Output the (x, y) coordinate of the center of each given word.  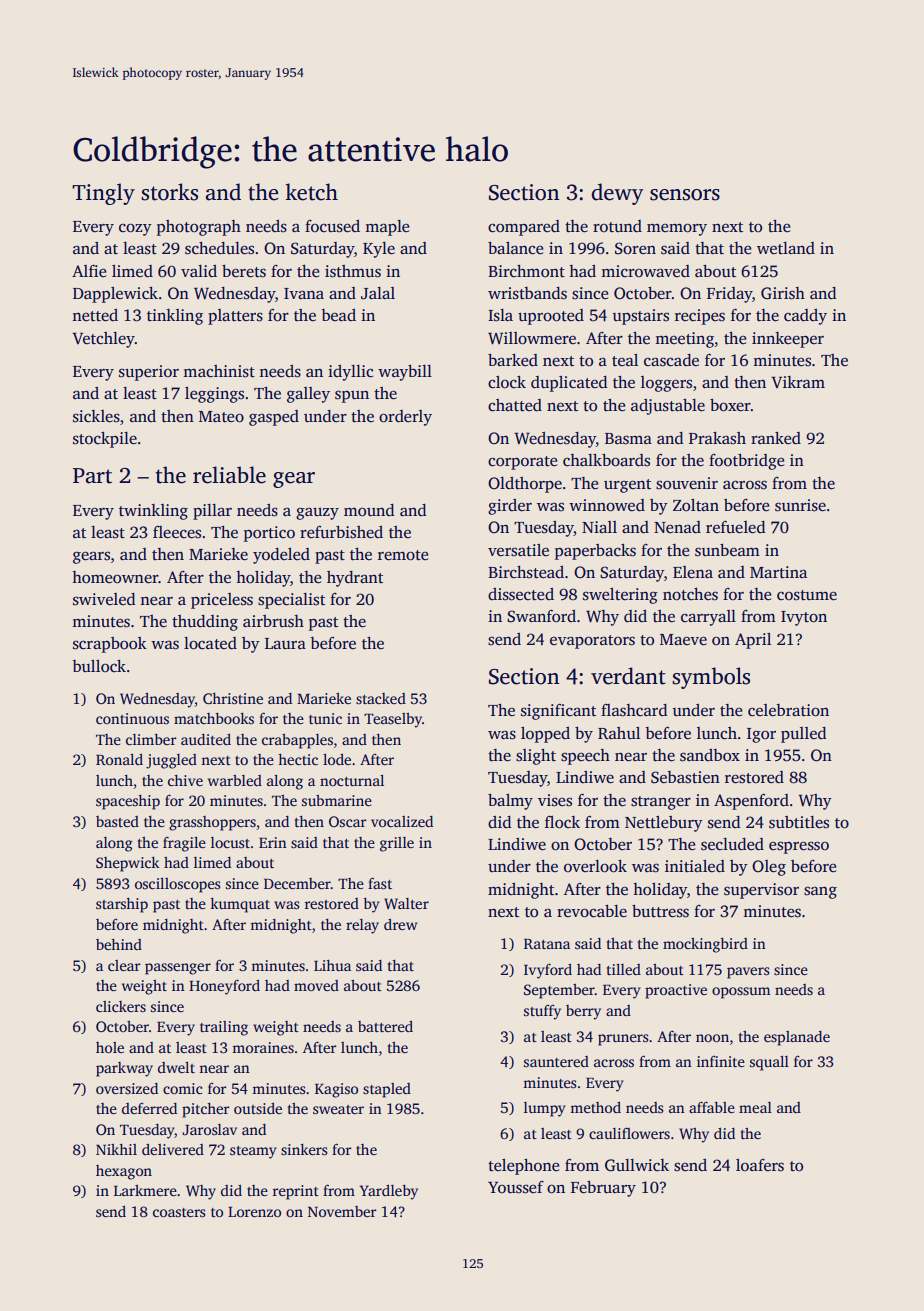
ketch (312, 192)
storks (169, 192)
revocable (592, 911)
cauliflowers (629, 1133)
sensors (685, 195)
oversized (127, 1088)
